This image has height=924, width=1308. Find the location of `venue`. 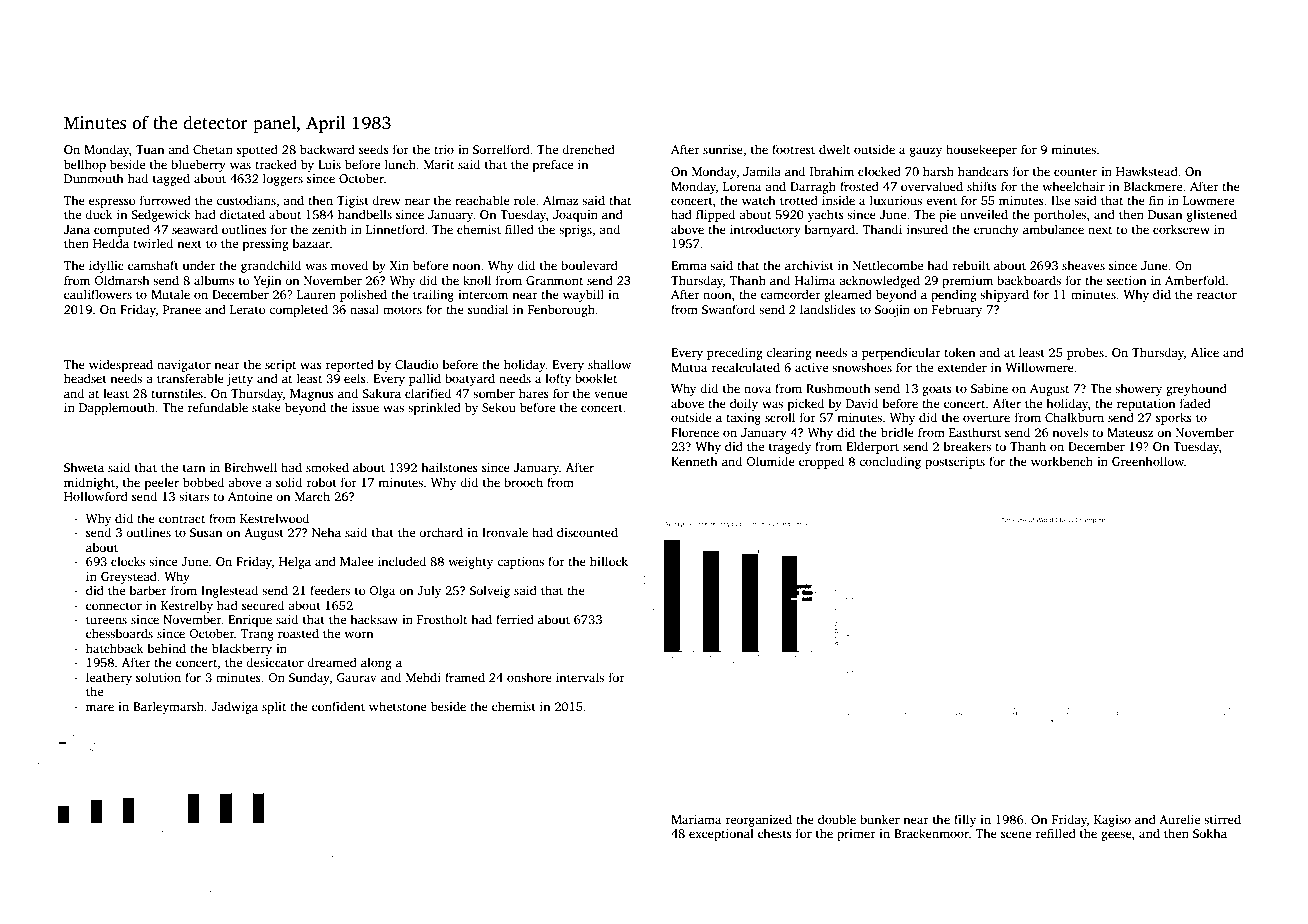

venue is located at coordinates (610, 394).
